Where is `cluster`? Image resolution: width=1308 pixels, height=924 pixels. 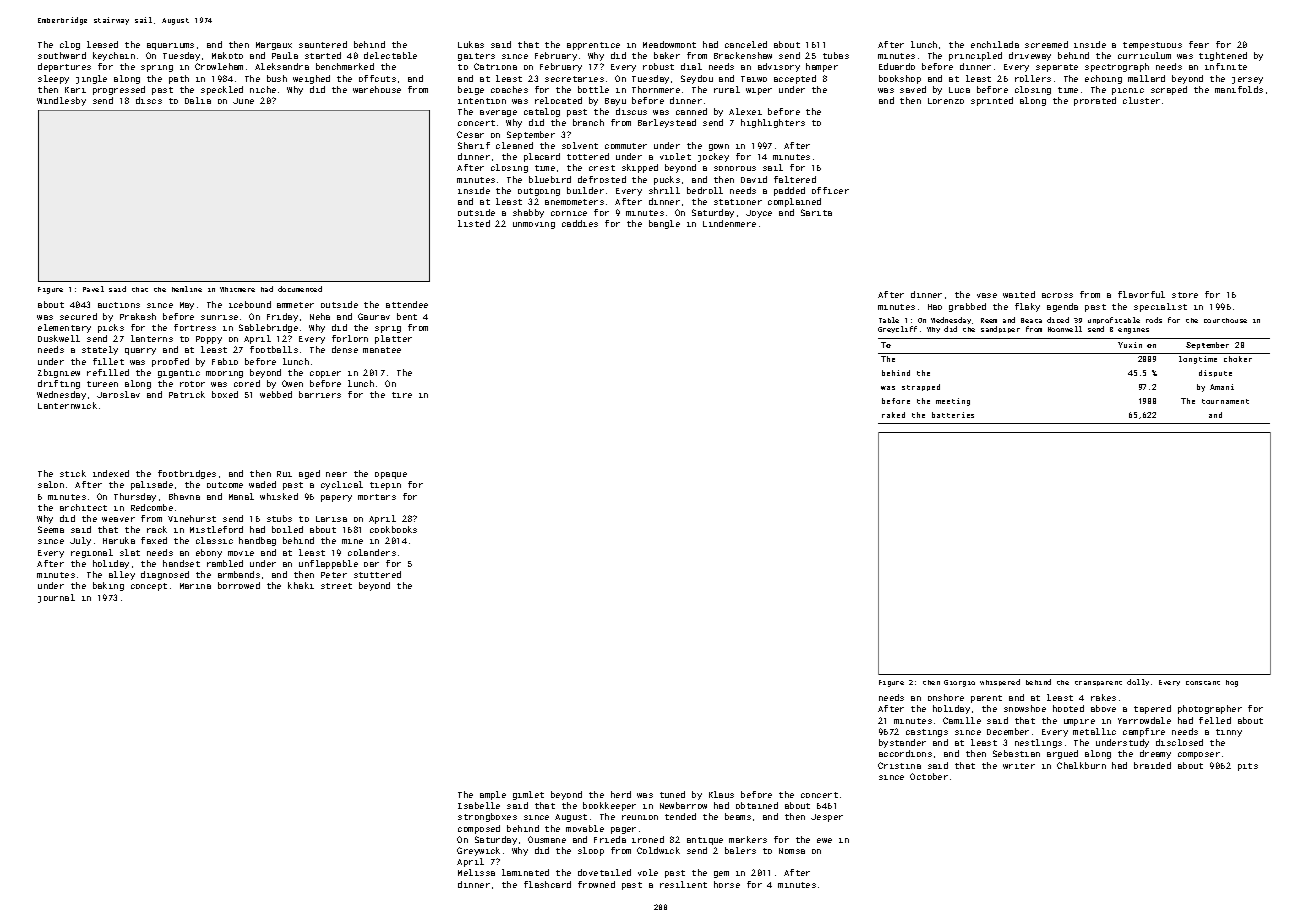 cluster is located at coordinates (1141, 100).
